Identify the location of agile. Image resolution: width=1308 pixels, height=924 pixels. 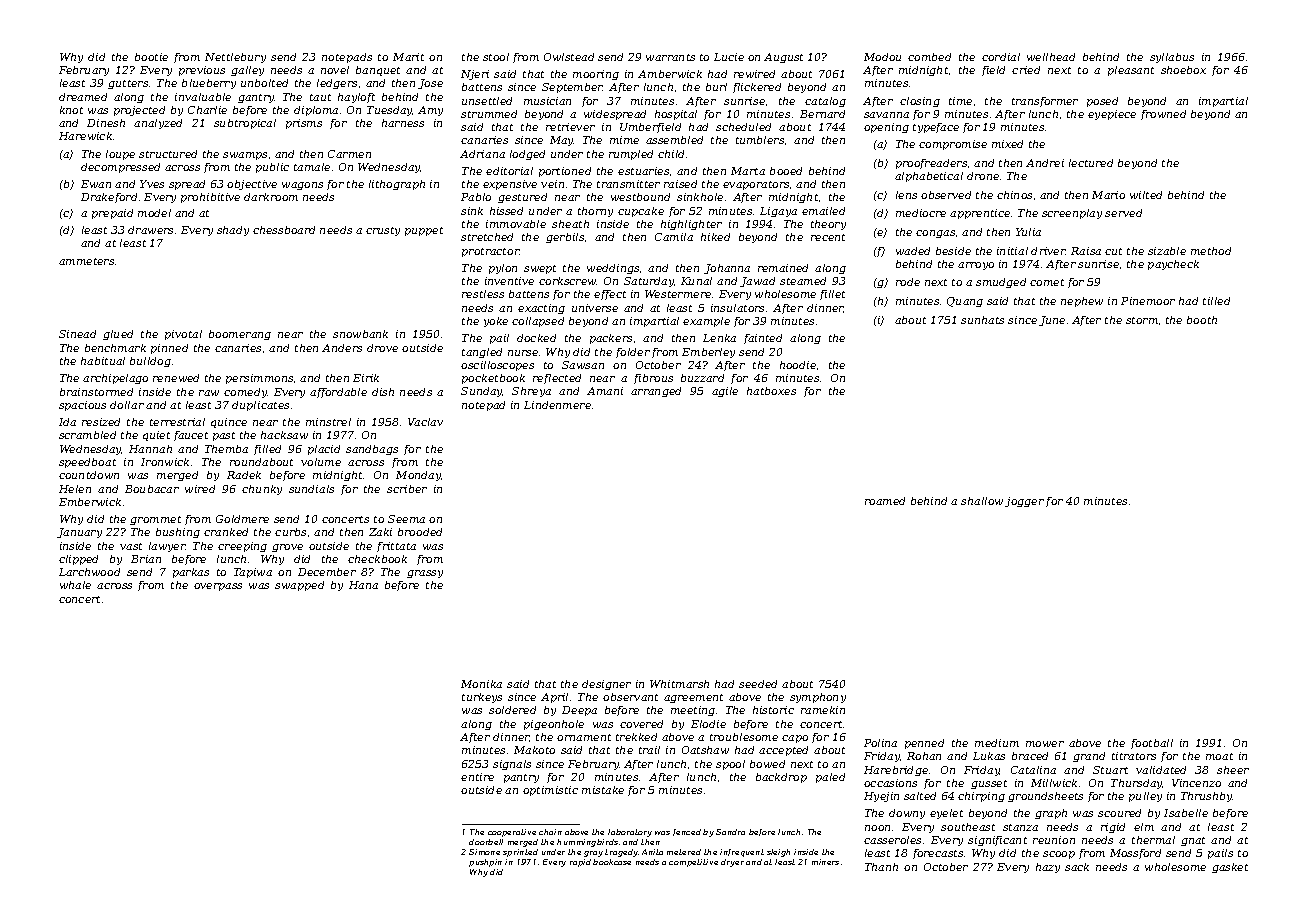
(725, 392).
